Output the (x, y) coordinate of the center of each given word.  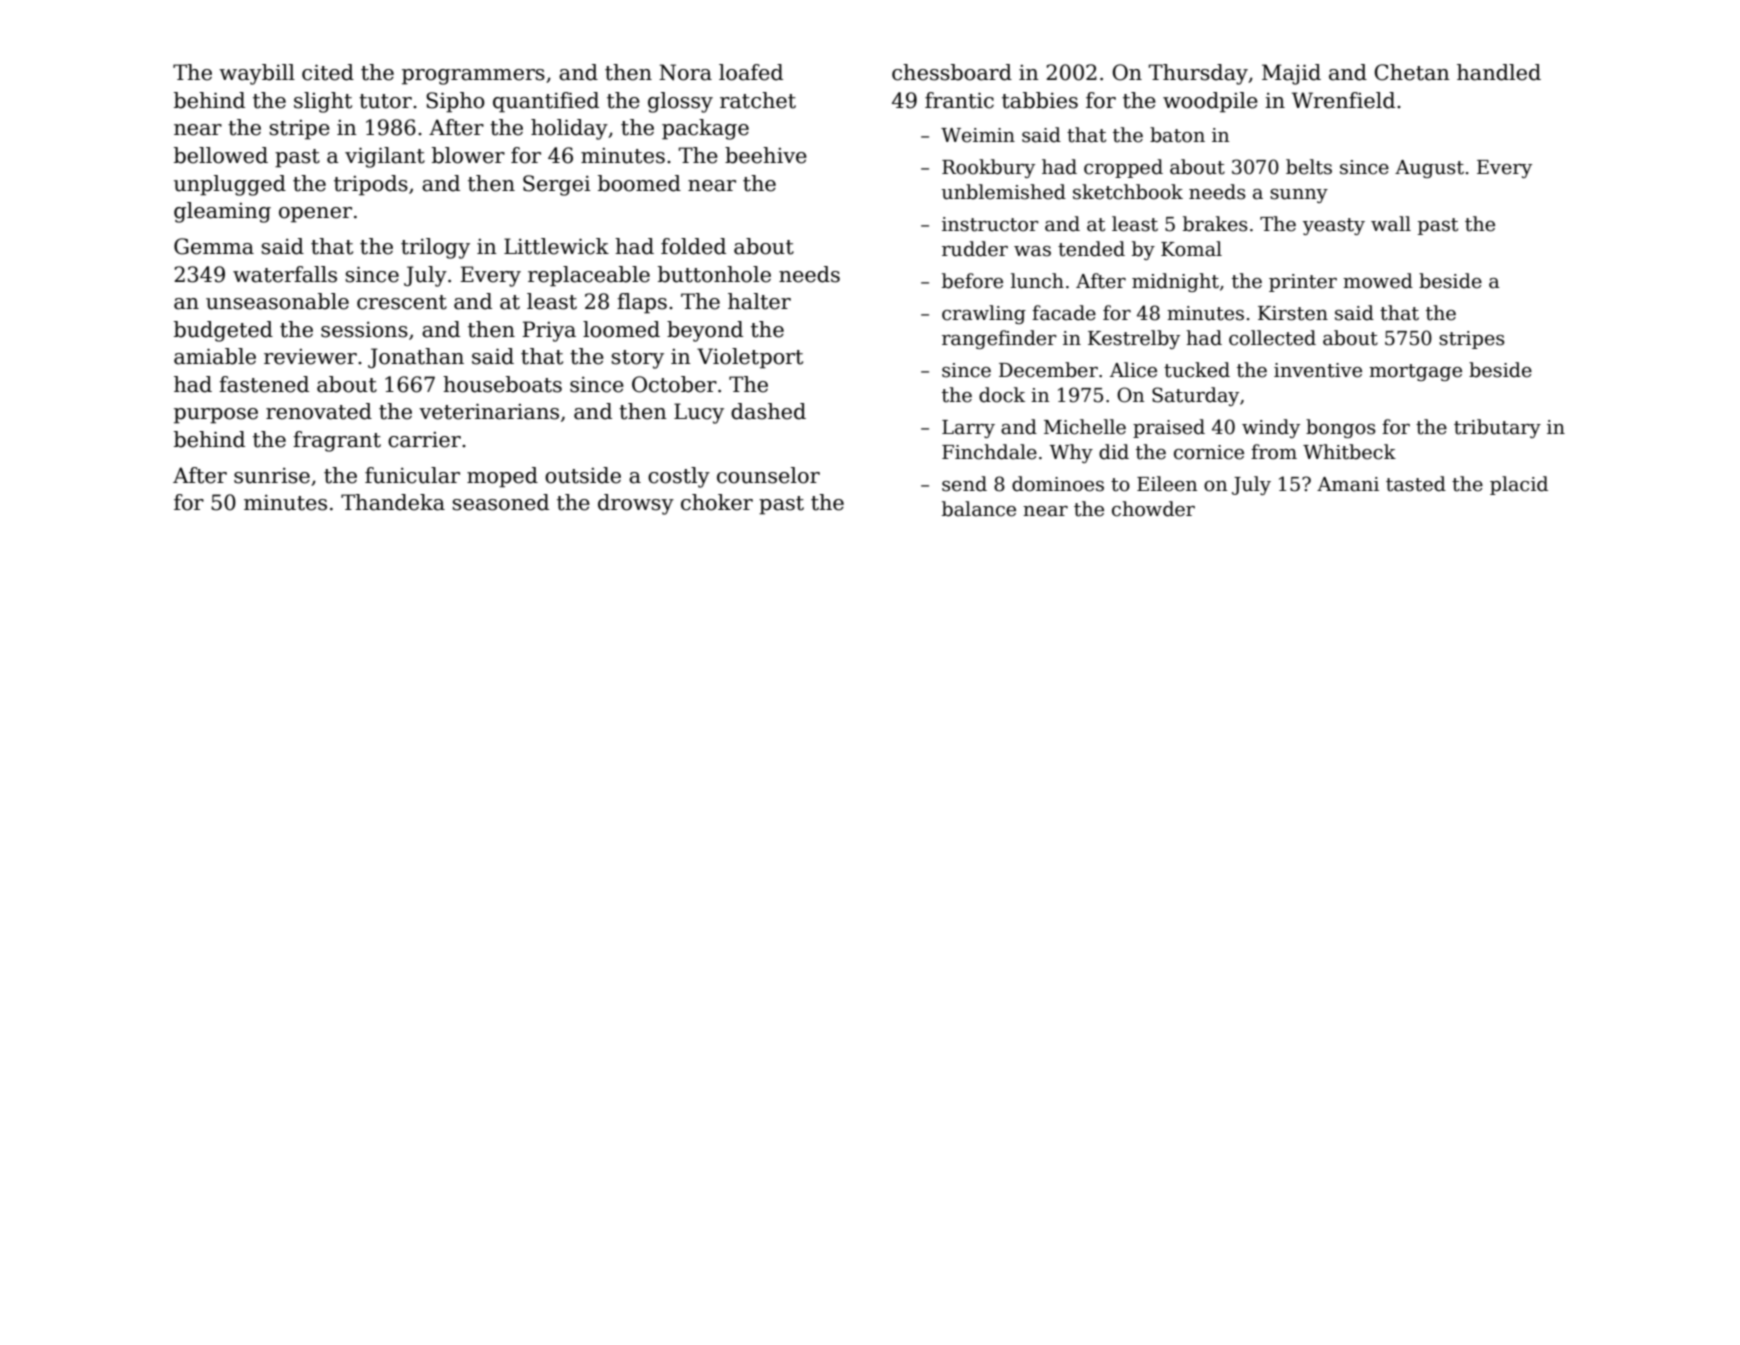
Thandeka (393, 502)
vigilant (385, 157)
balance (979, 509)
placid (1519, 485)
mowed (1378, 281)
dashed (768, 411)
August (1429, 169)
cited (328, 72)
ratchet (758, 100)
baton (1177, 135)
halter (759, 301)
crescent (402, 302)
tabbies (1040, 100)
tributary (1497, 428)
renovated (319, 411)
